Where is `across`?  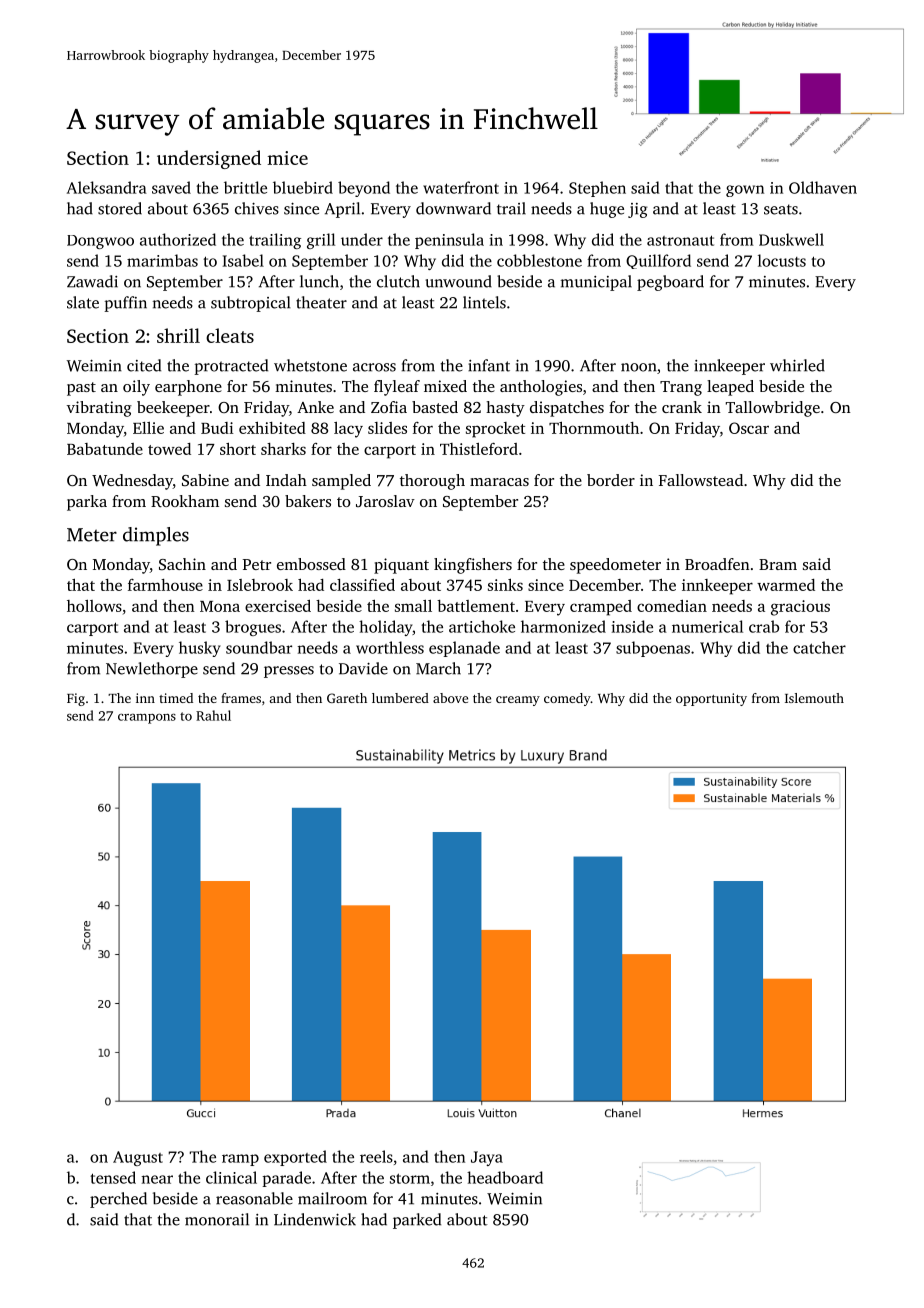 across is located at coordinates (374, 367).
